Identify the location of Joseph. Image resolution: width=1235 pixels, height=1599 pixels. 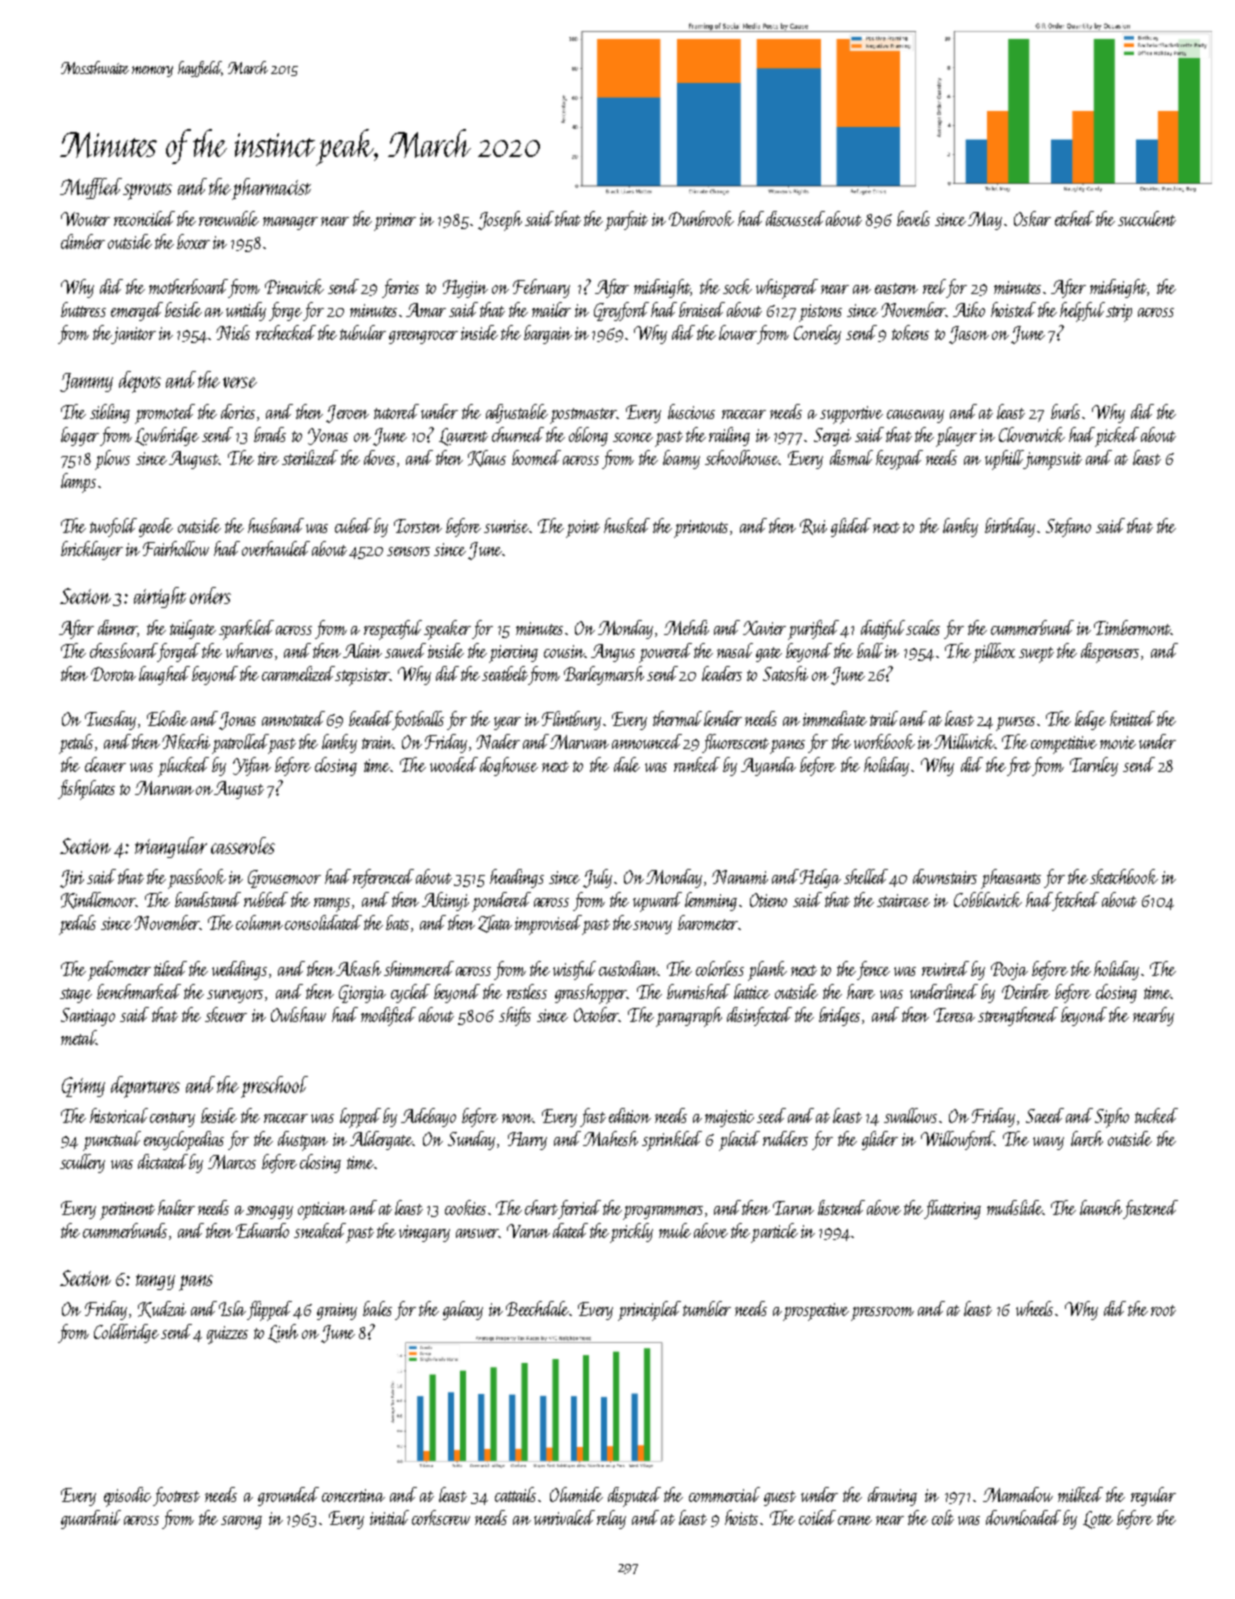
(500, 221).
